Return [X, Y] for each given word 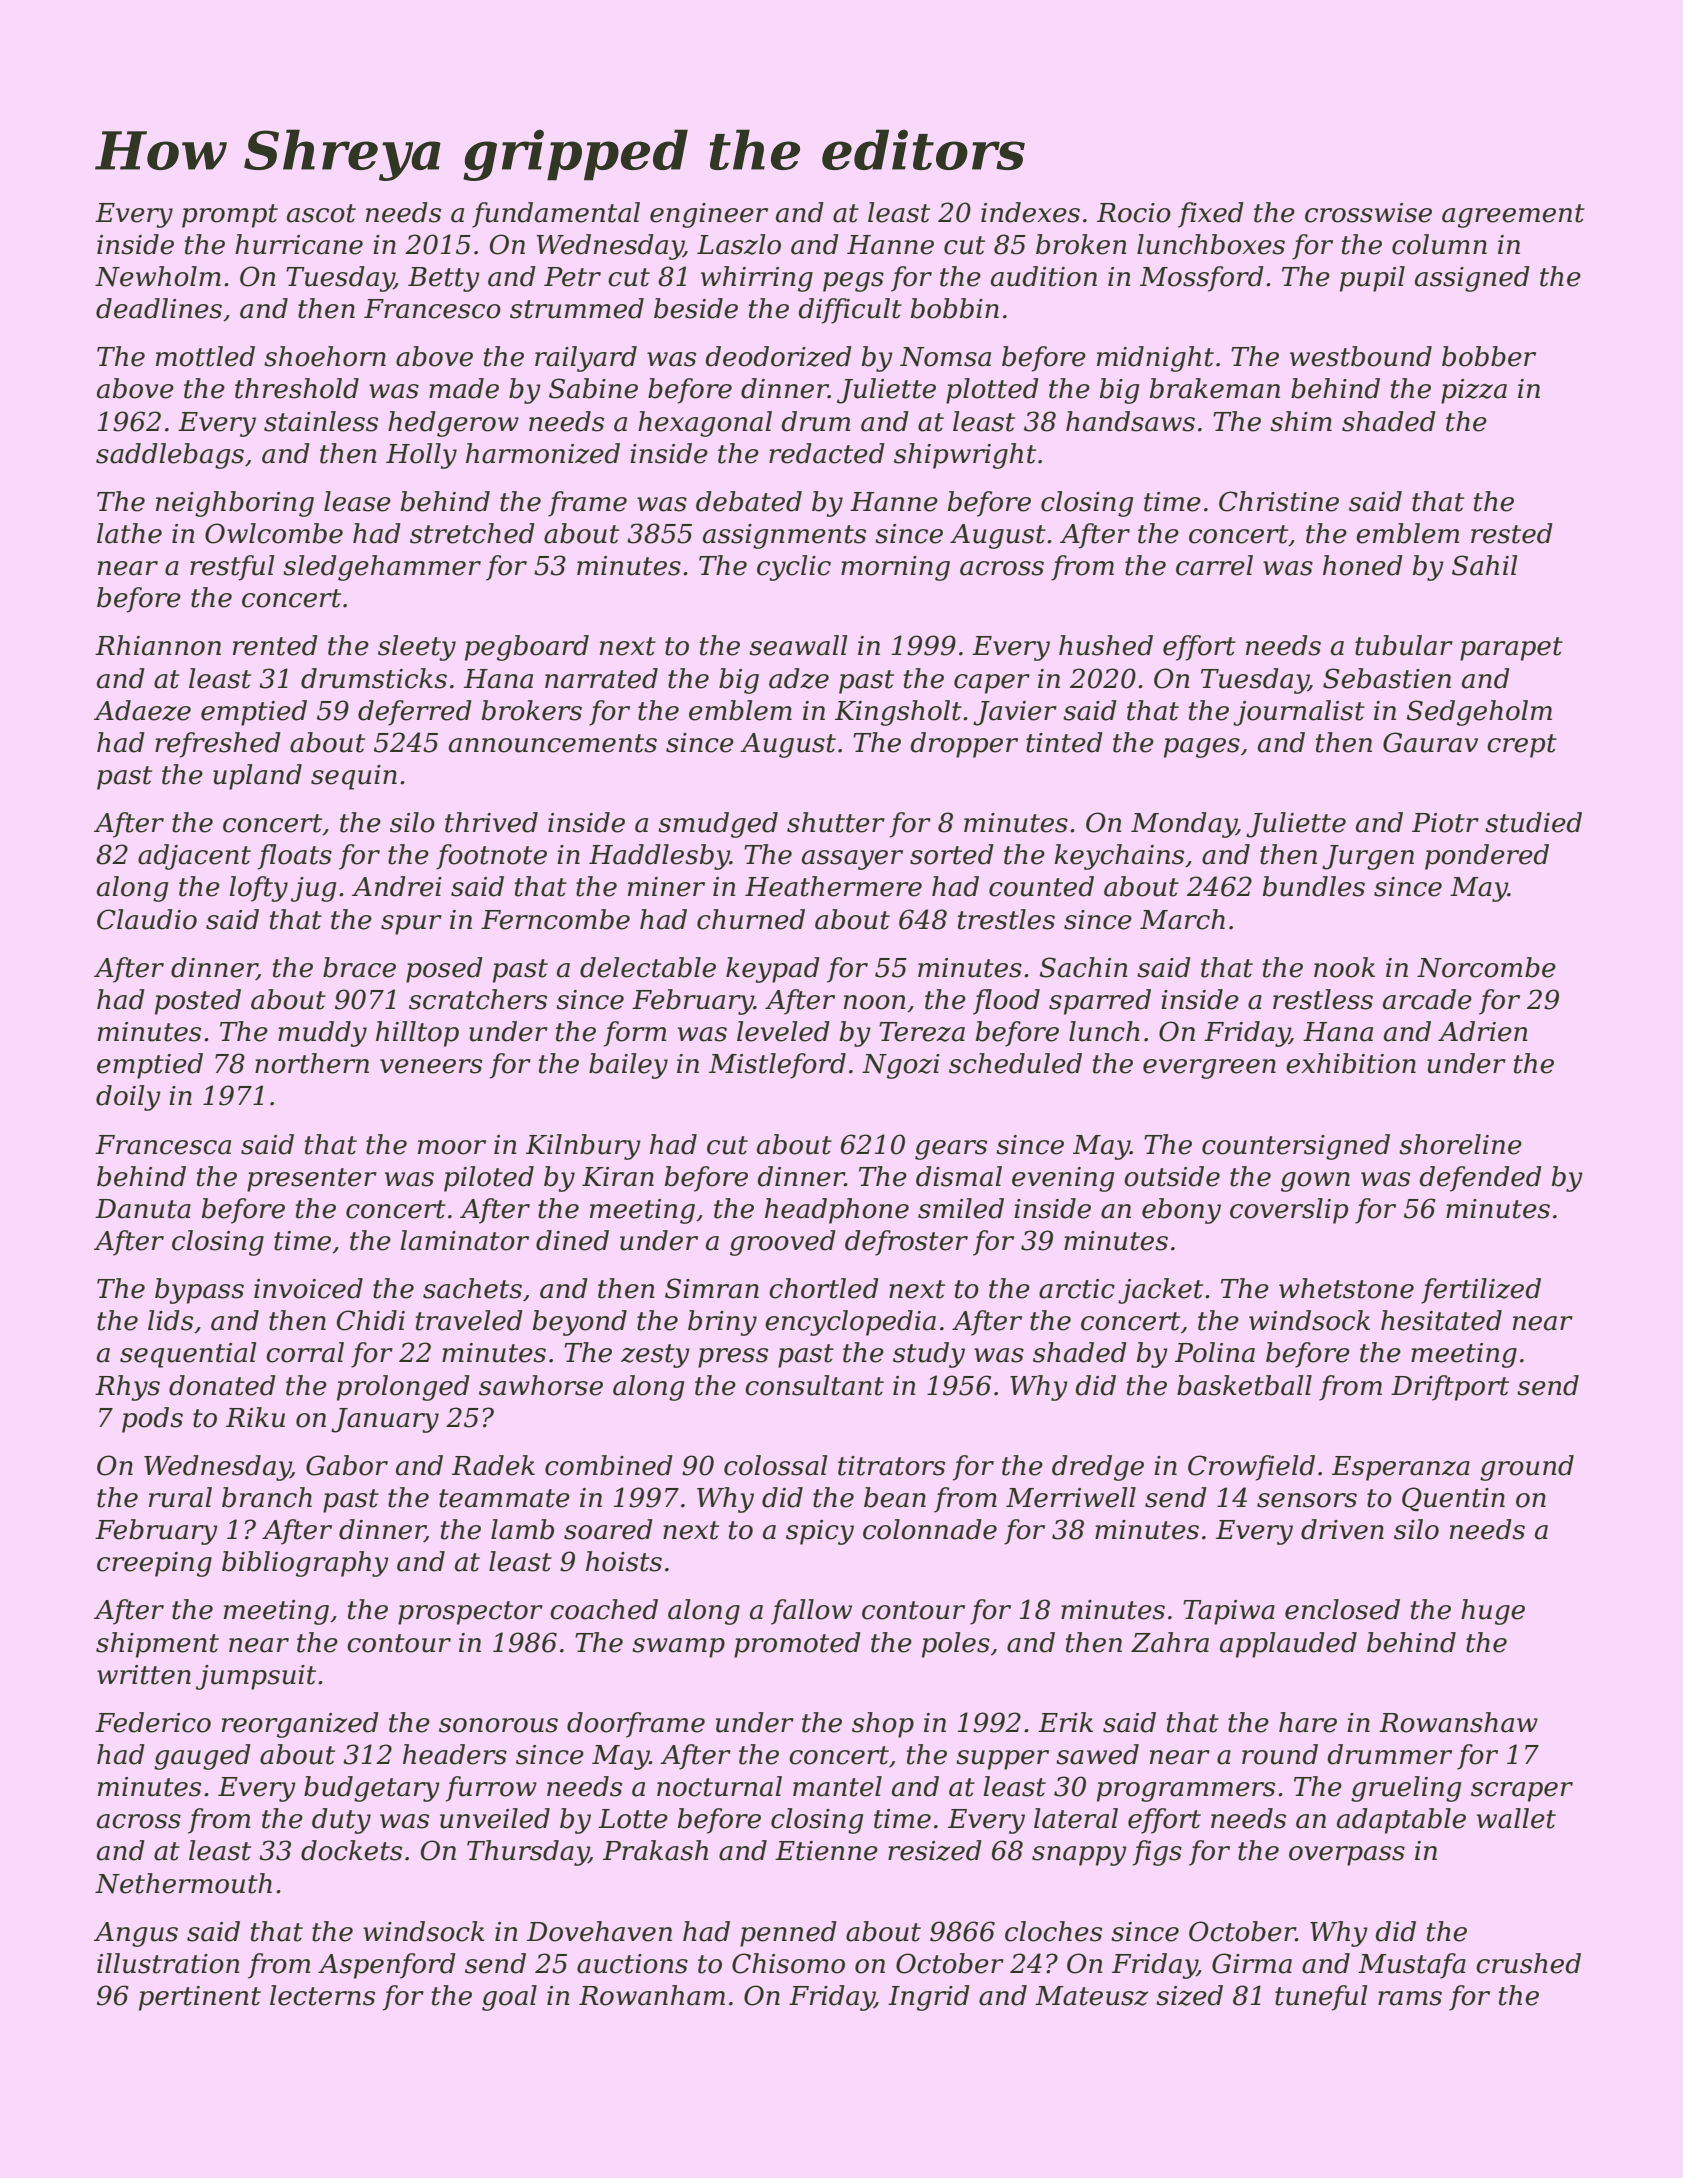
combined [609, 1465]
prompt [230, 216]
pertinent [200, 1998]
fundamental [556, 215]
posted [198, 1002]
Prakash [655, 1850]
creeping [154, 1564]
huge [1493, 1612]
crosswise [1368, 213]
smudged [718, 825]
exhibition [1351, 1063]
